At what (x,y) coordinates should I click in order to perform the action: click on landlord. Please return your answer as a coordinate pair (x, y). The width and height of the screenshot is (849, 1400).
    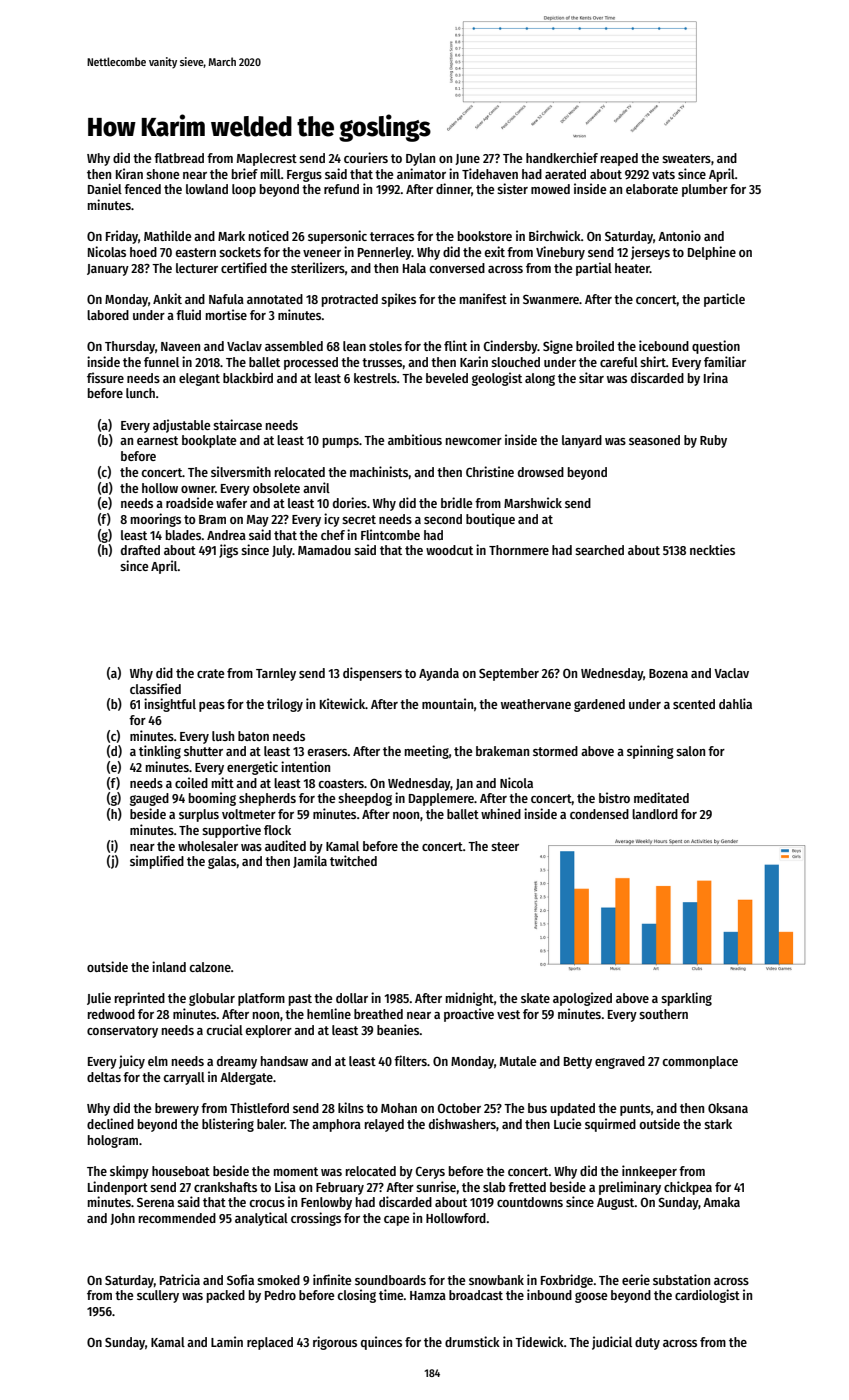
    Looking at the image, I should click on (655, 814).
